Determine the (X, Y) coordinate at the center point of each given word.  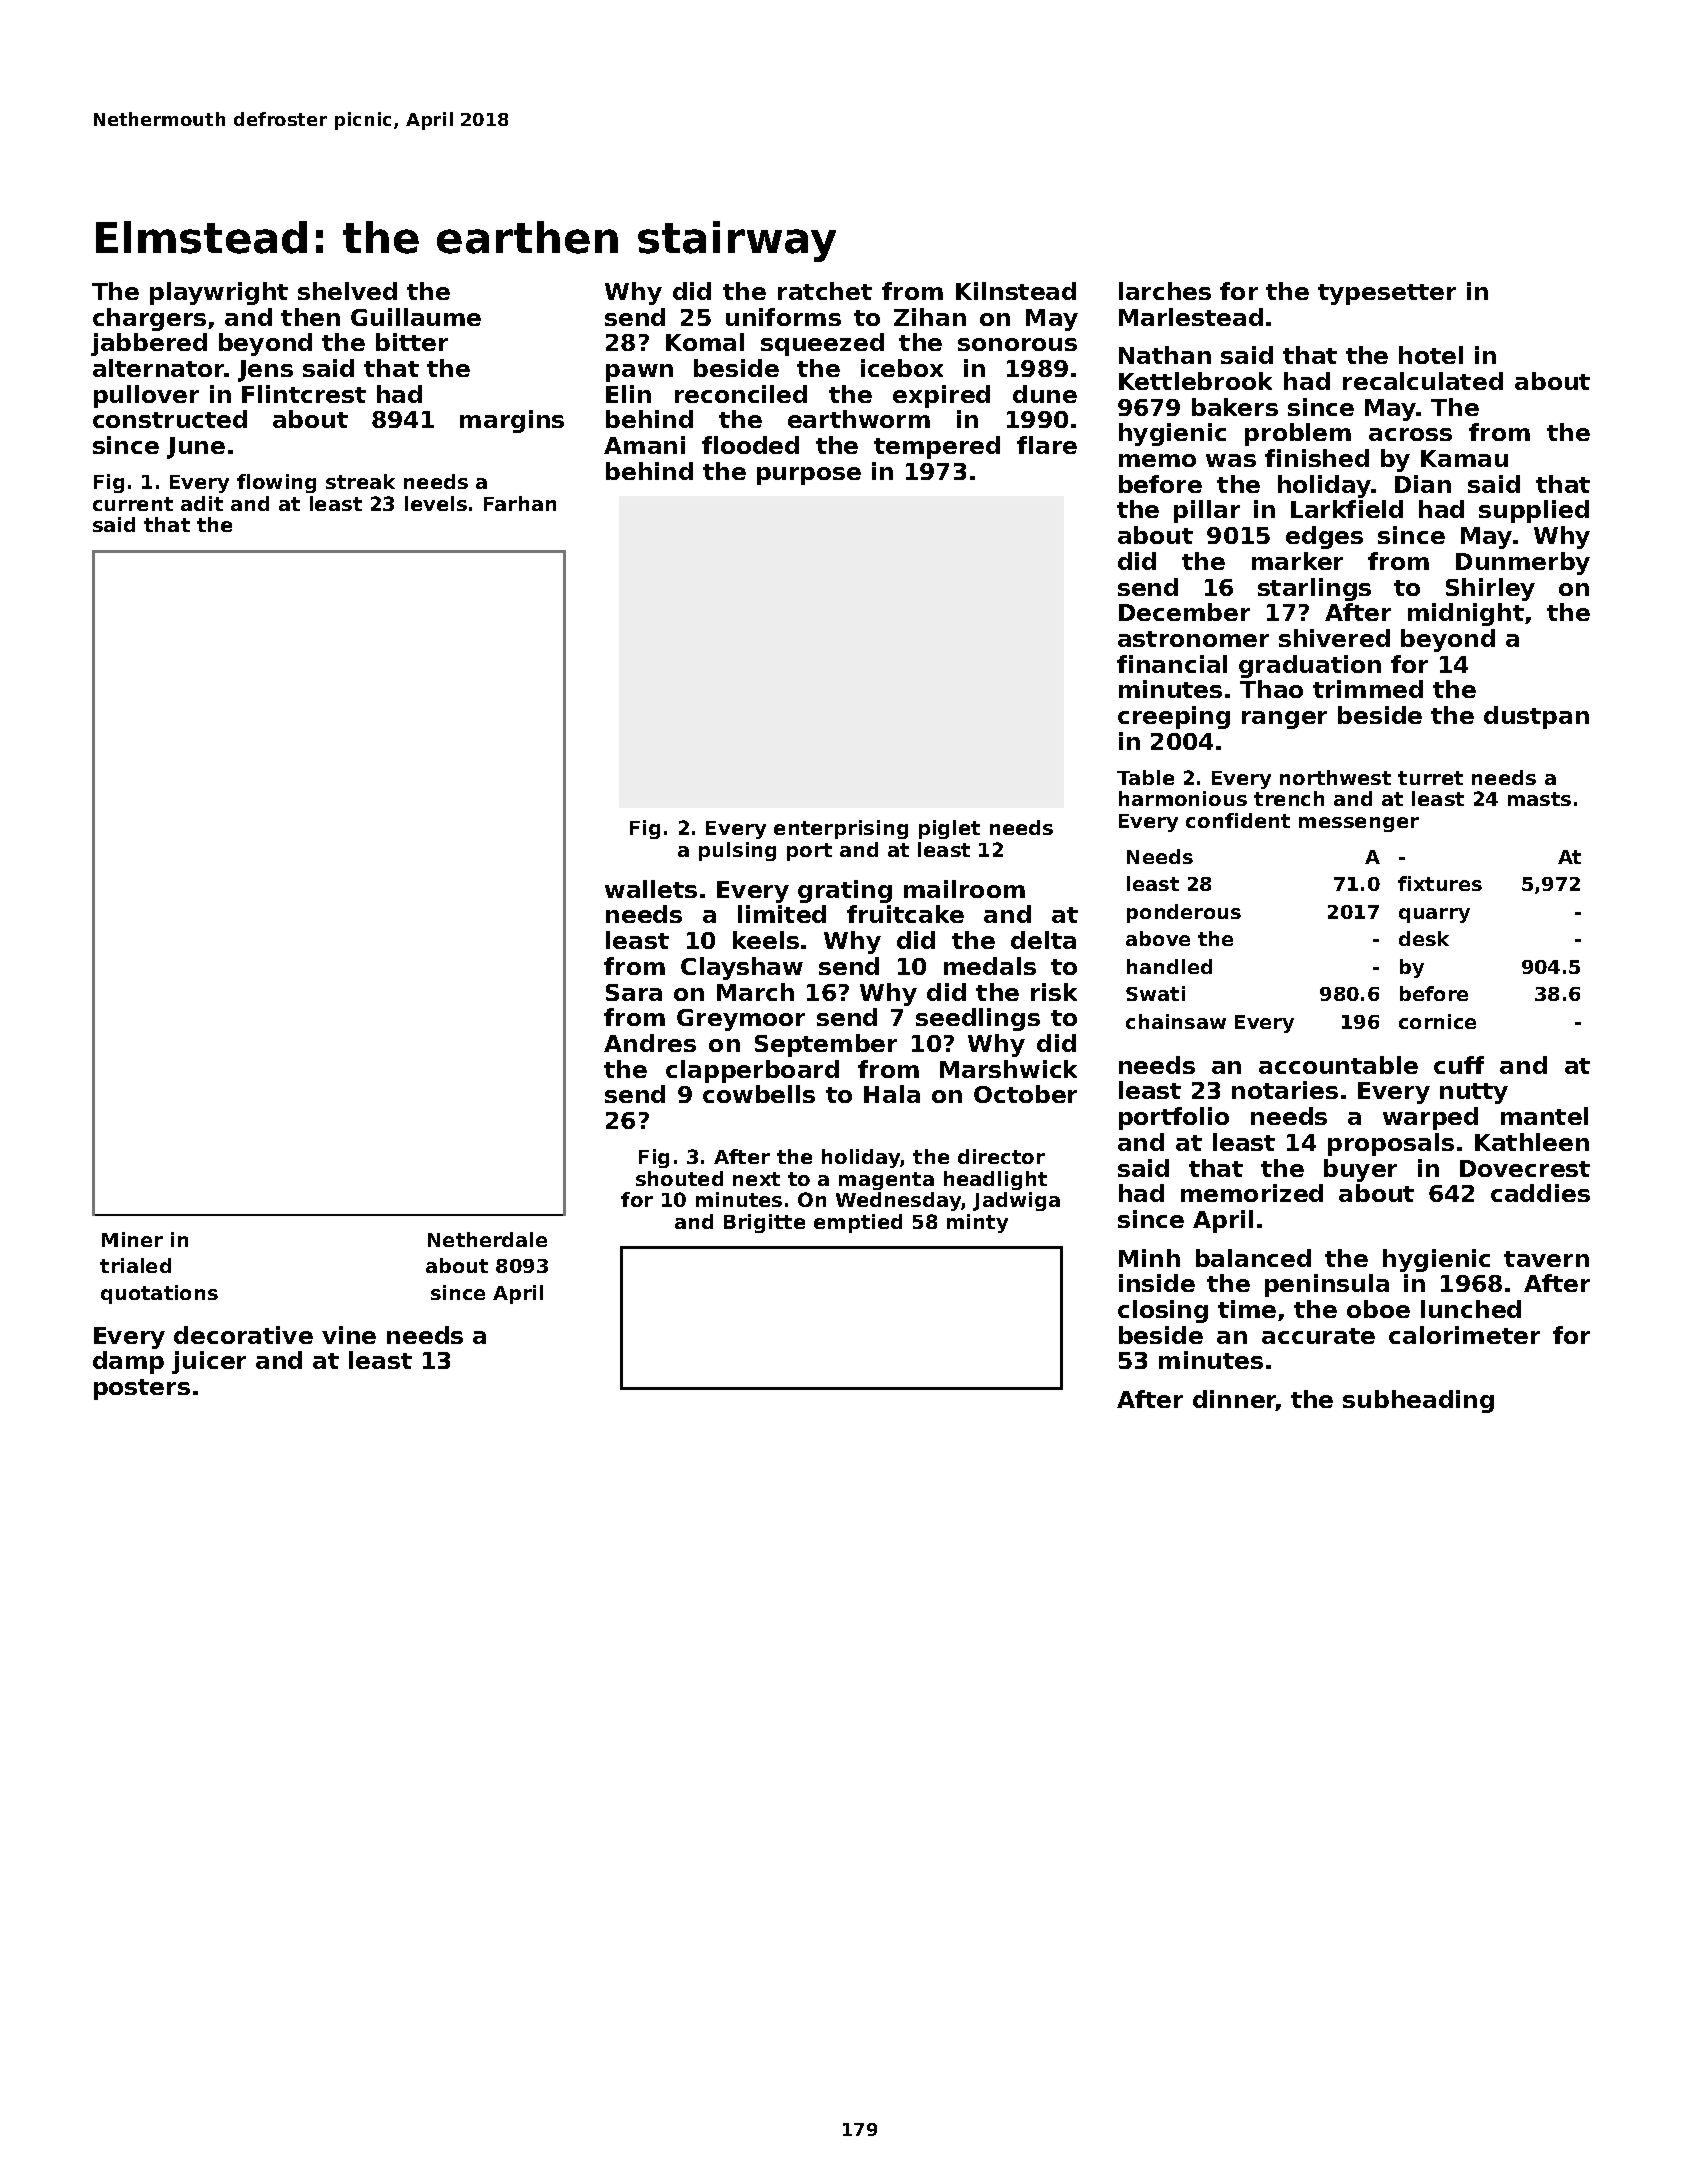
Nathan (1165, 355)
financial (1172, 664)
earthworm (859, 419)
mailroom (964, 889)
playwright (219, 293)
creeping (1174, 717)
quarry (1434, 915)
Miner (132, 1239)
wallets (651, 889)
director (1001, 1156)
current (133, 504)
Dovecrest (1525, 1168)
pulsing (737, 851)
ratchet (825, 291)
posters (142, 1389)
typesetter (1387, 294)
